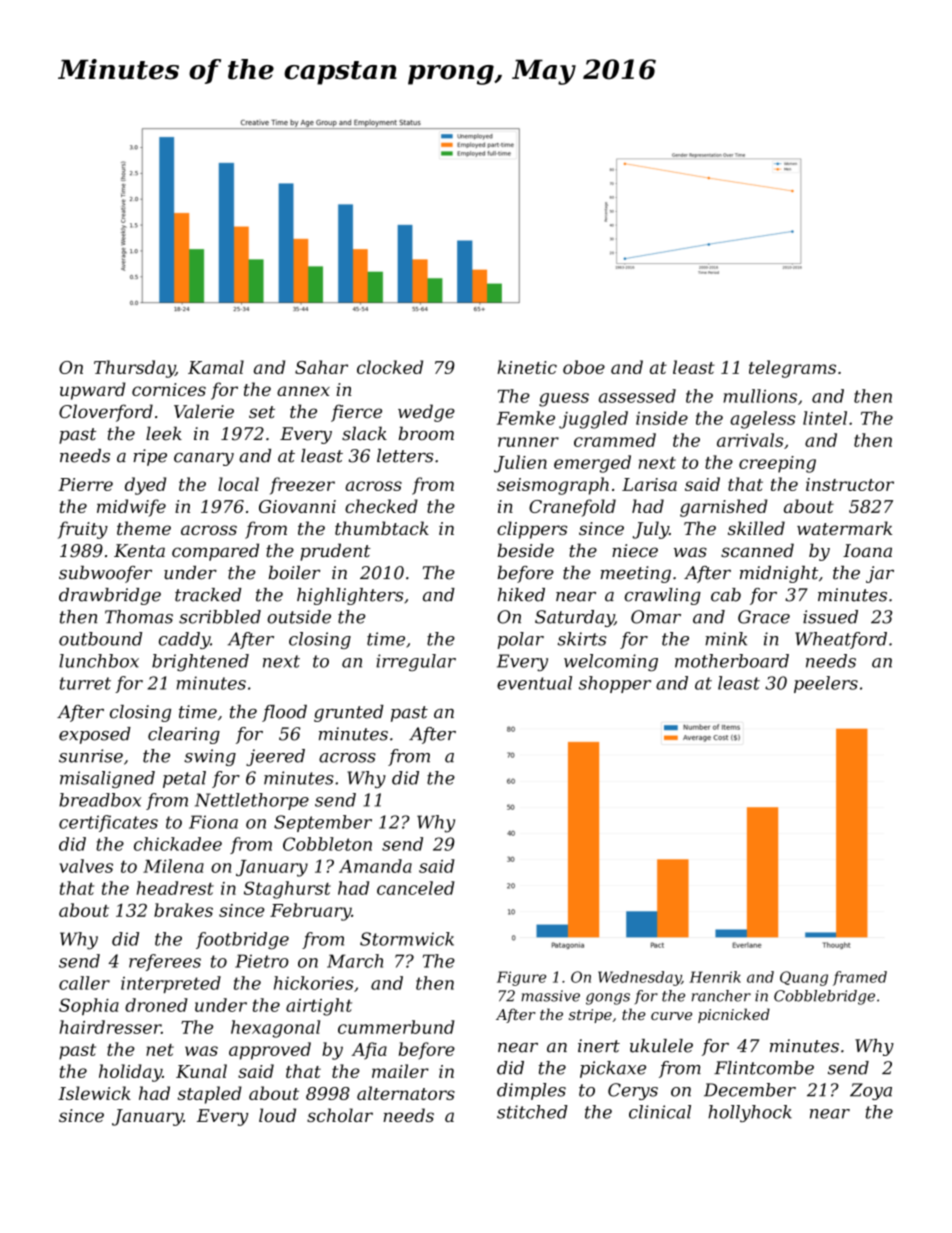 The image size is (952, 1233). What do you see at coordinates (382, 528) in the screenshot?
I see `thumbtack` at bounding box center [382, 528].
